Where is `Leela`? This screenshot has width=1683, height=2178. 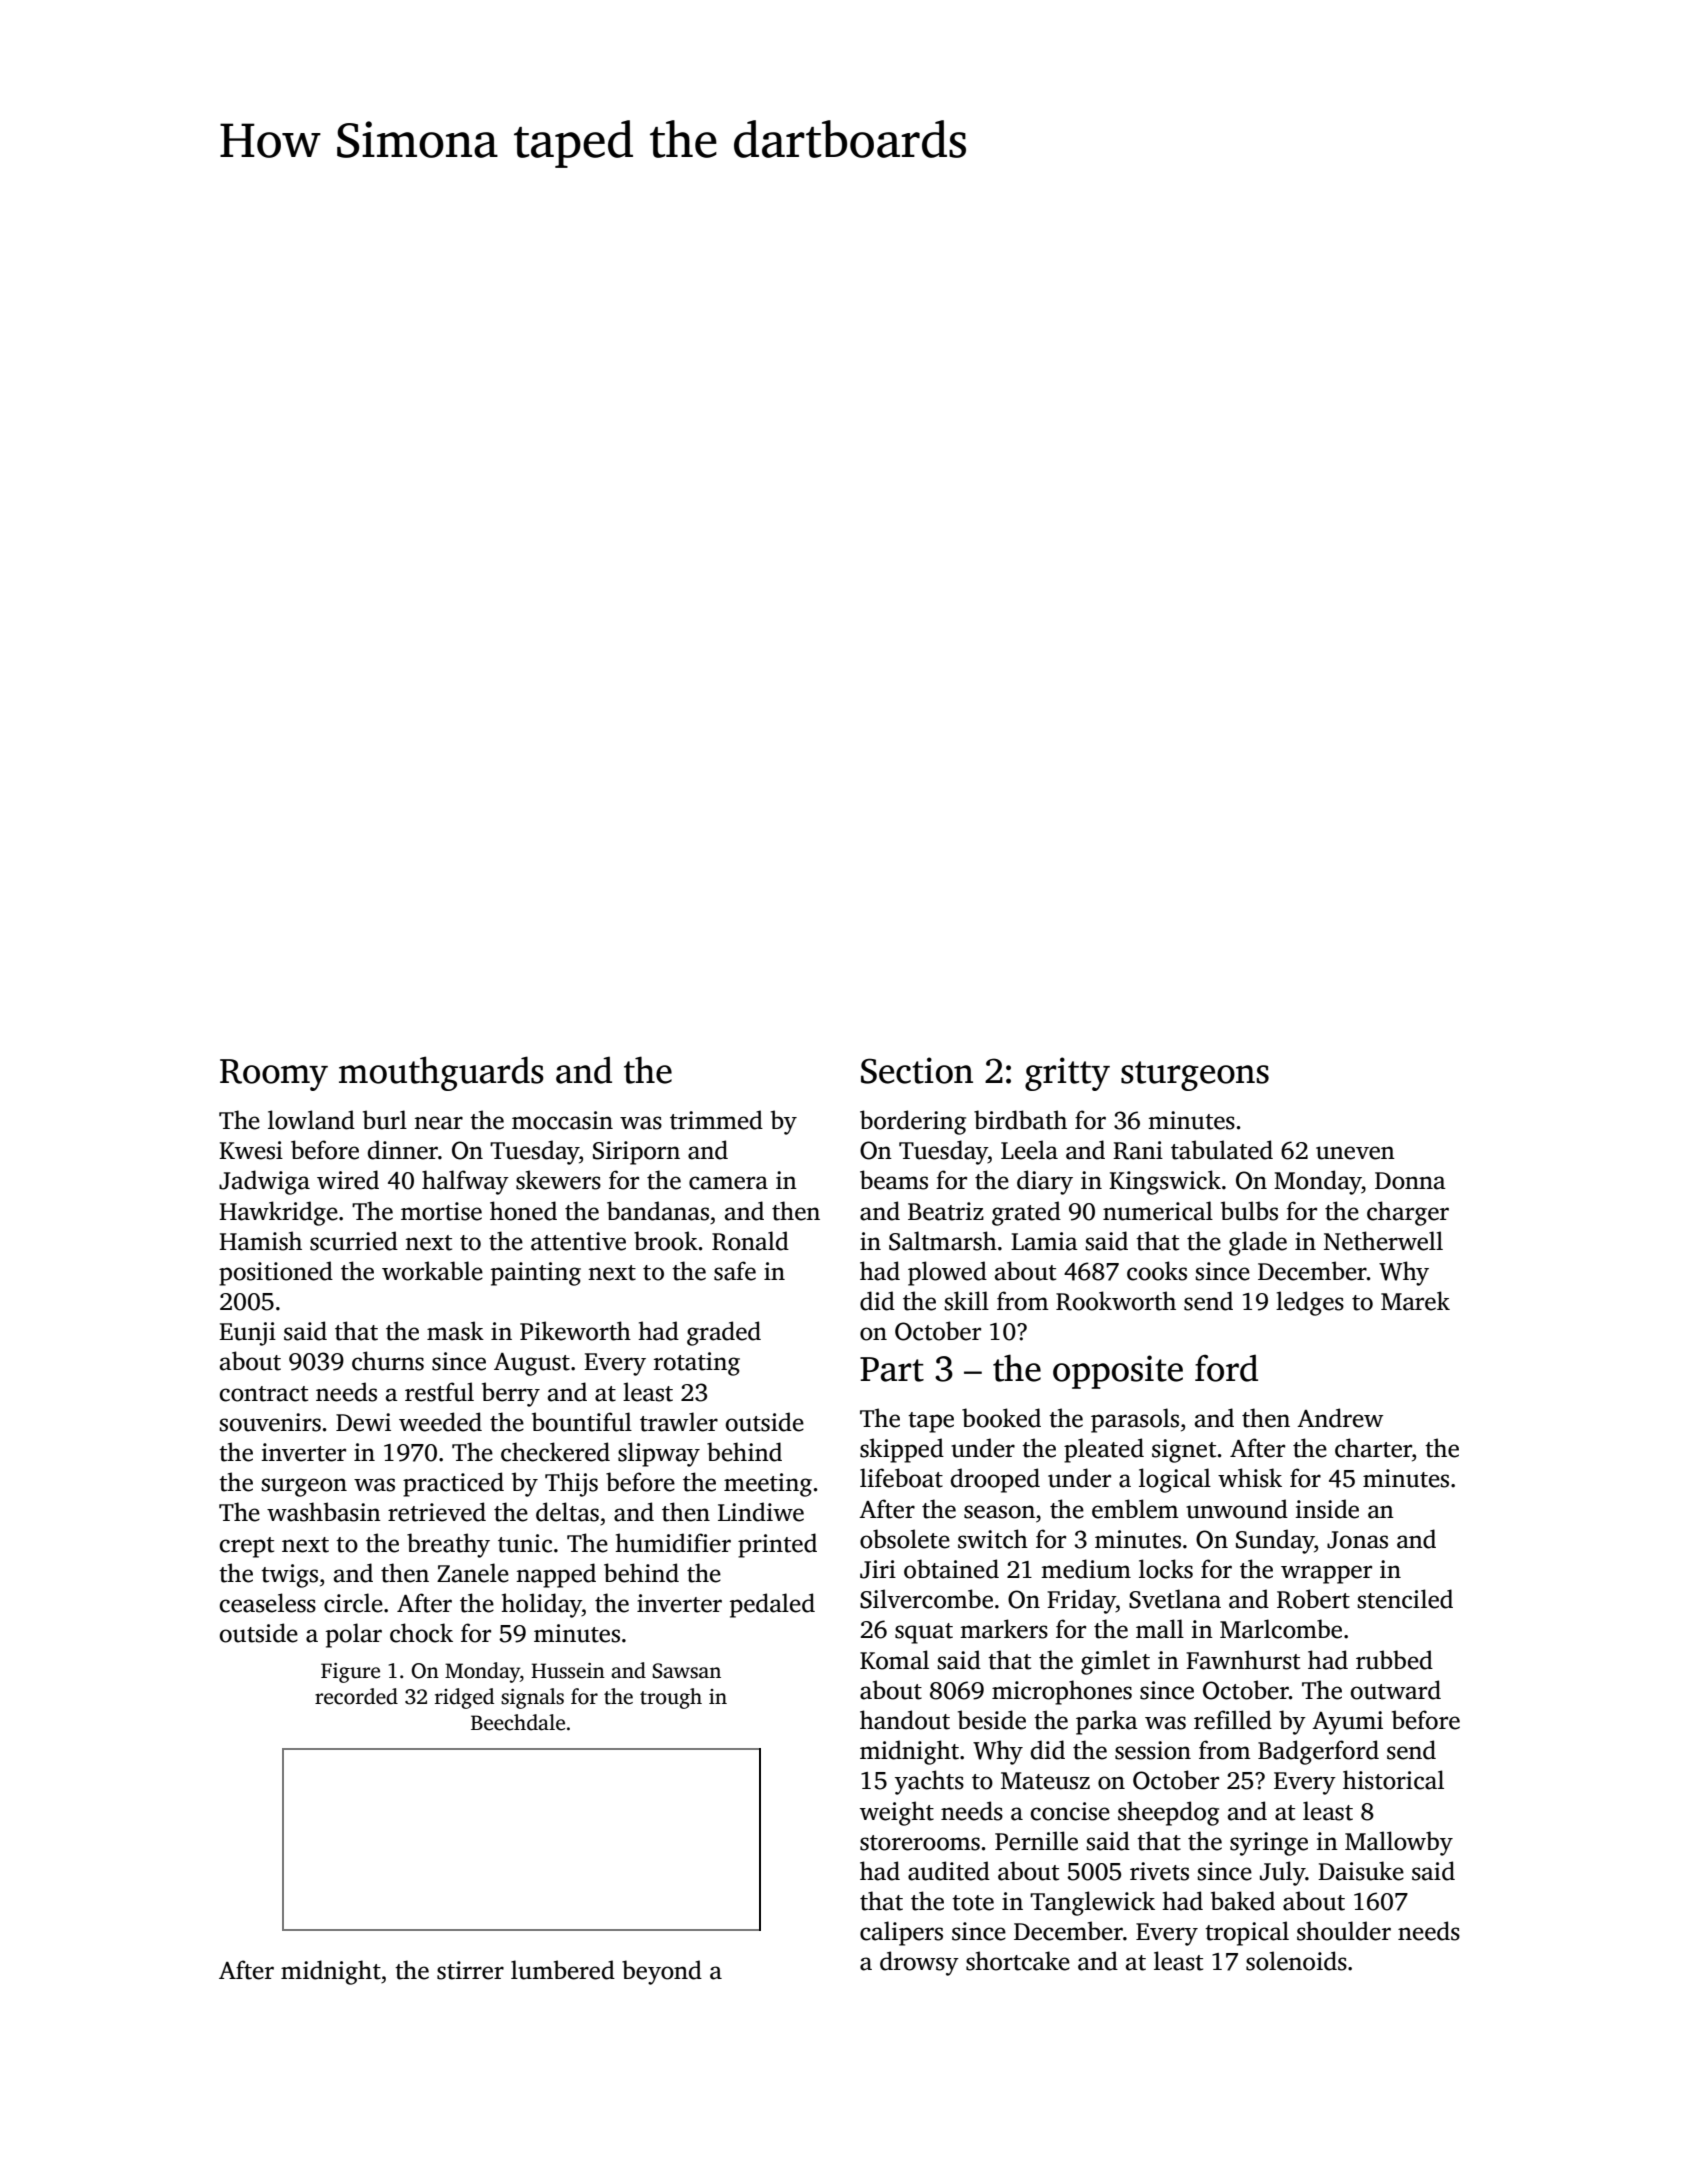
Leela is located at coordinates (1029, 1150).
